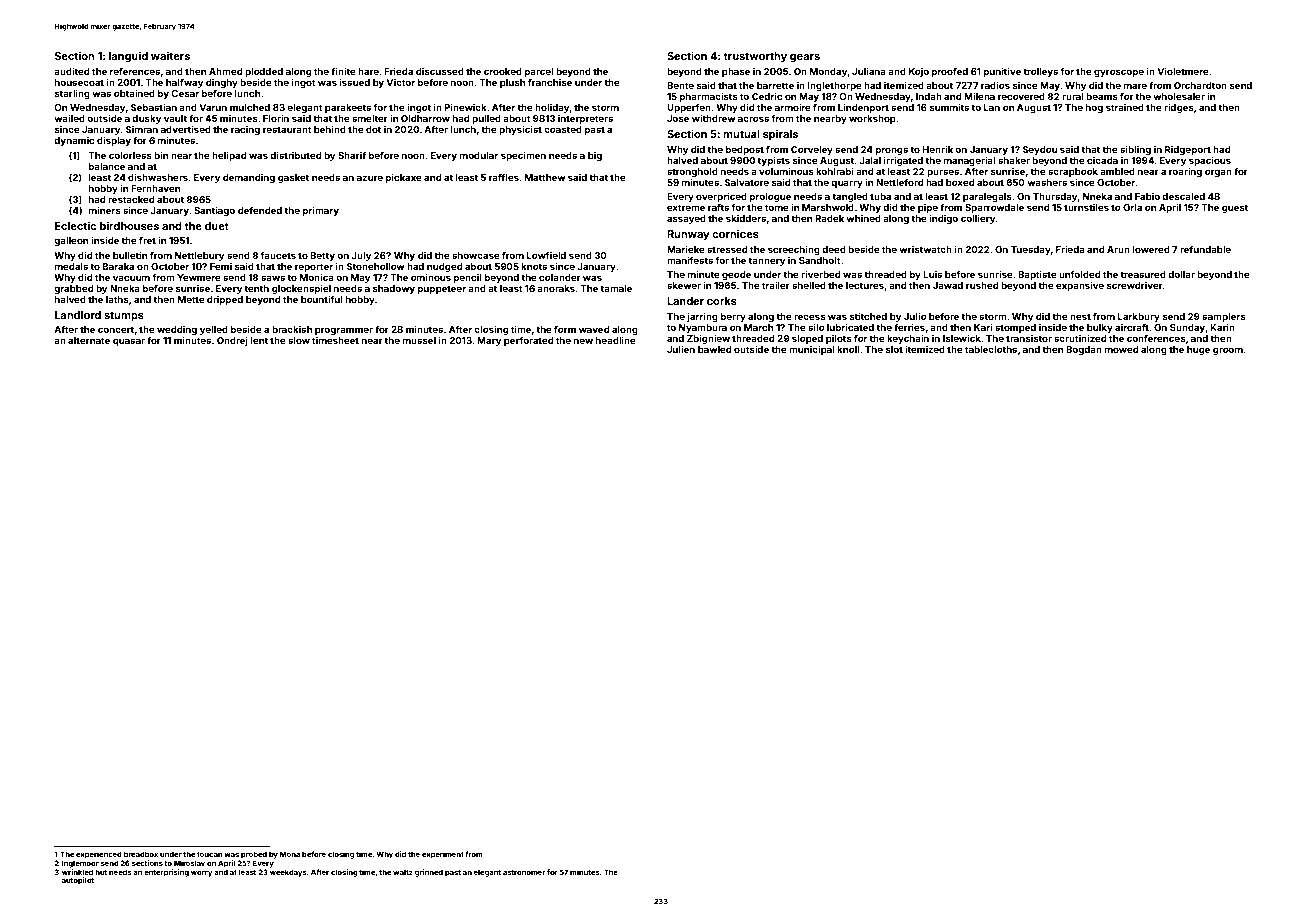  Describe the element at coordinates (686, 249) in the image. I see `Marieke` at that location.
